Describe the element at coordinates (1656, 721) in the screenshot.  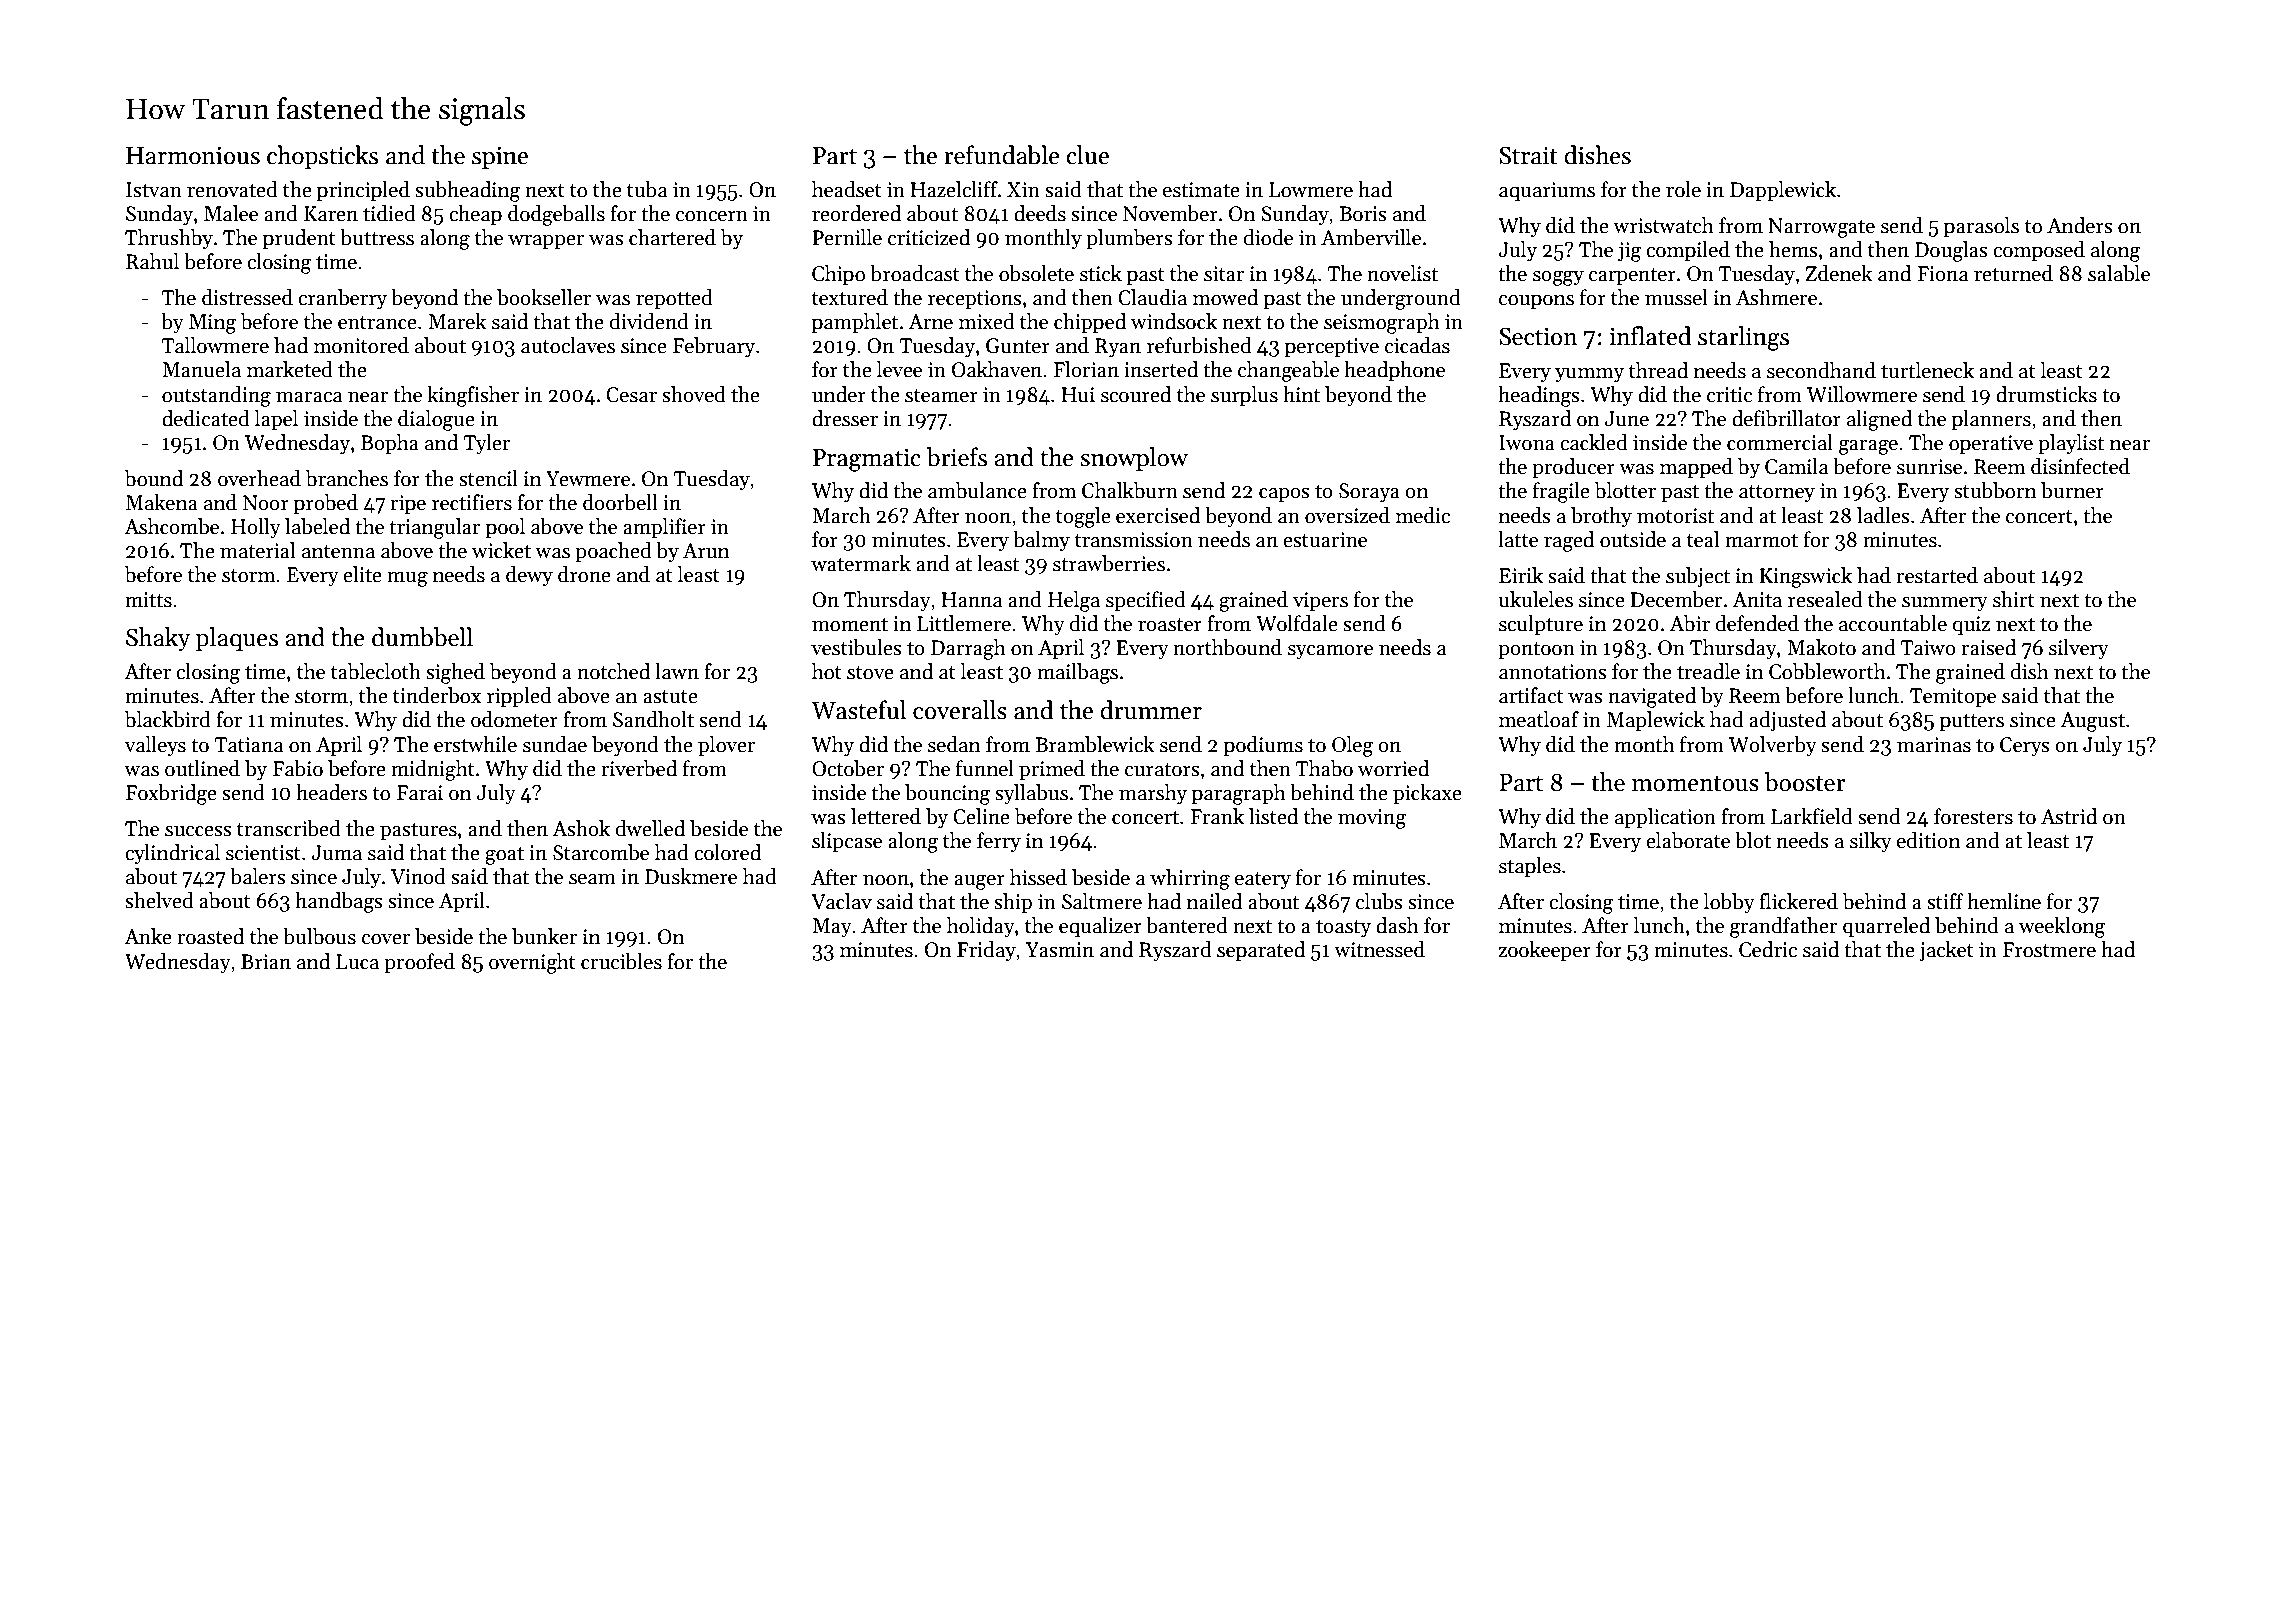
I see `Maplewick` at that location.
